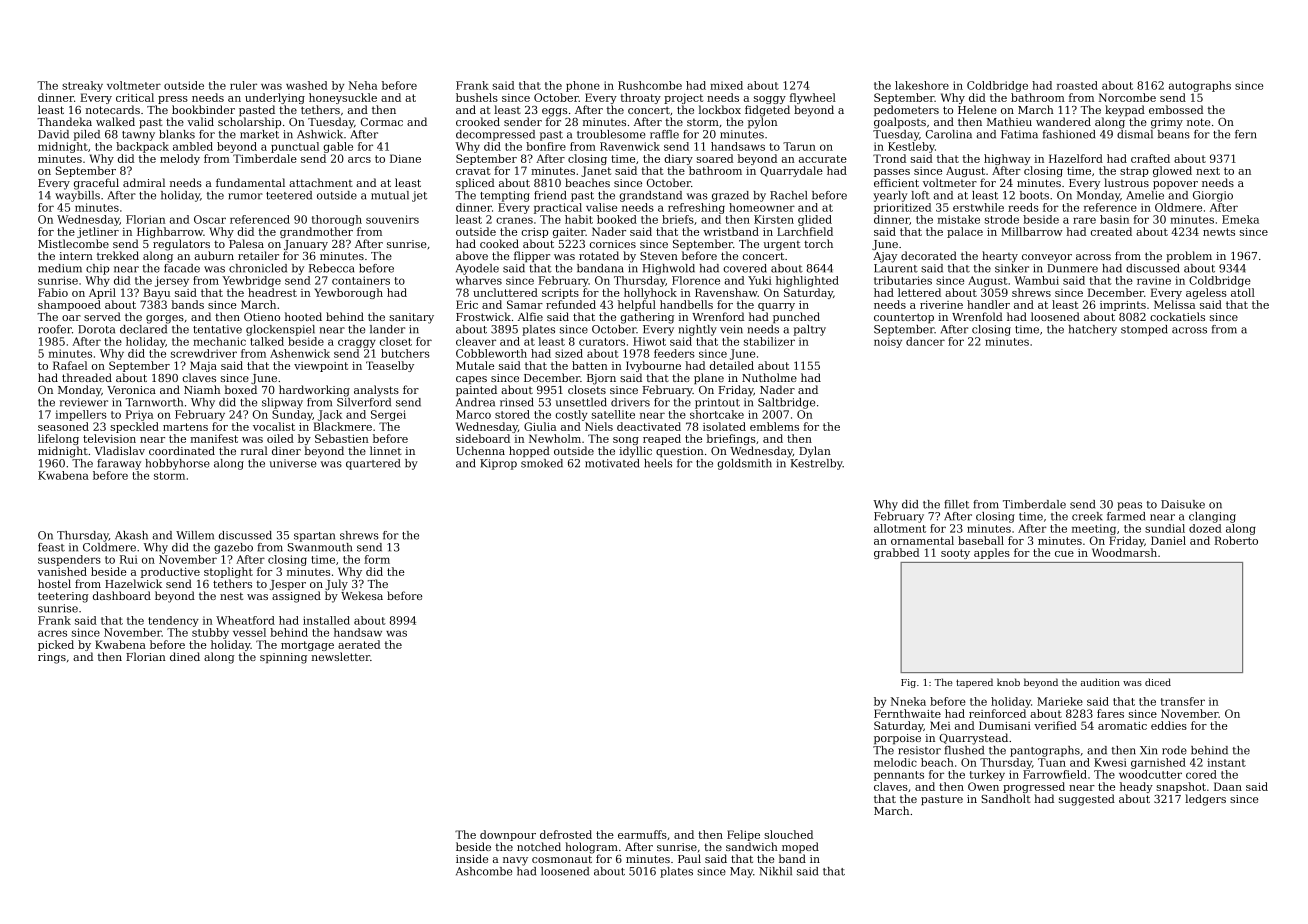 The image size is (1308, 924). Describe the element at coordinates (144, 182) in the image. I see `admiral` at that location.
